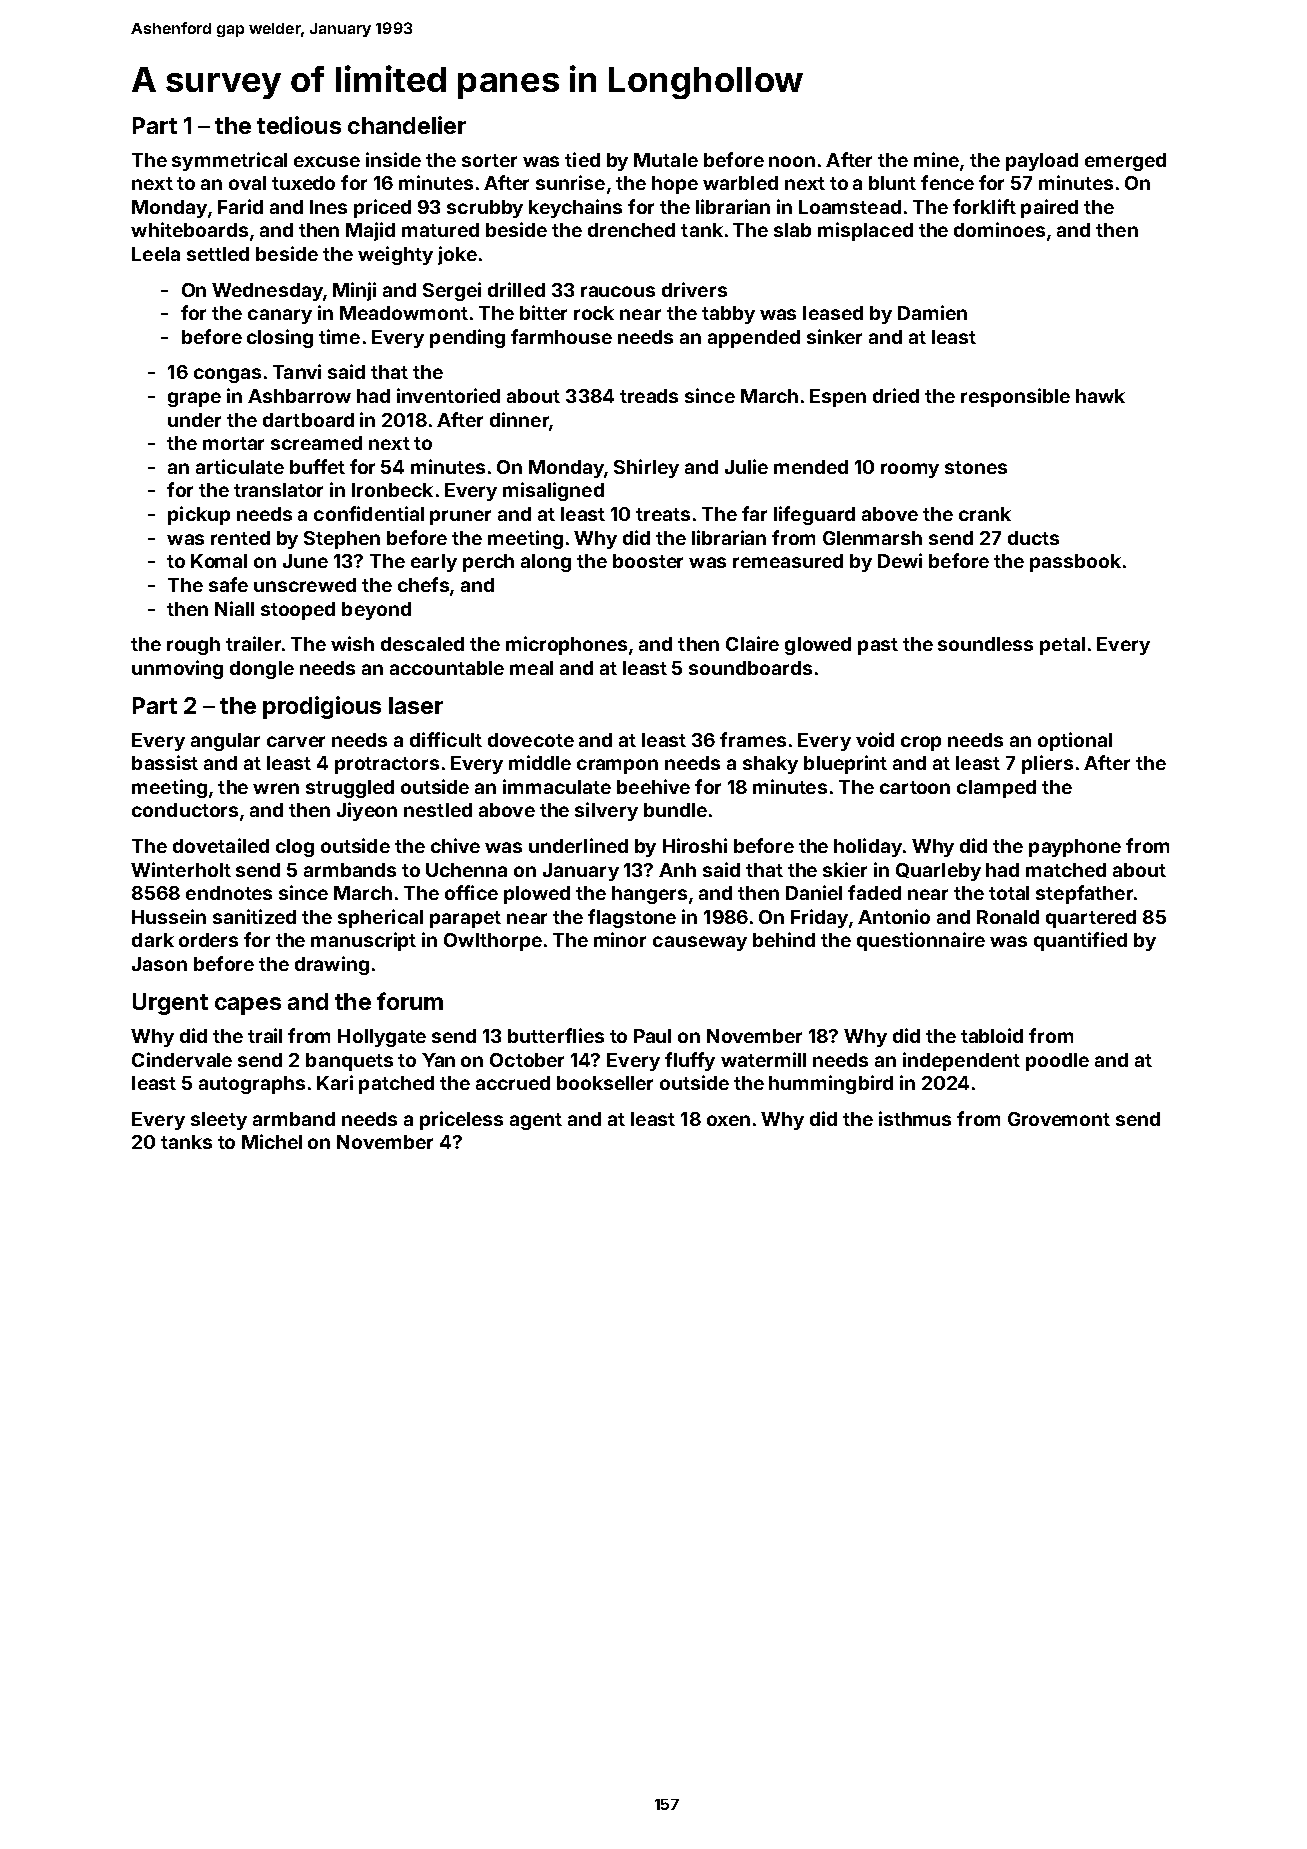  What do you see at coordinates (1049, 208) in the screenshot?
I see `paired` at bounding box center [1049, 208].
